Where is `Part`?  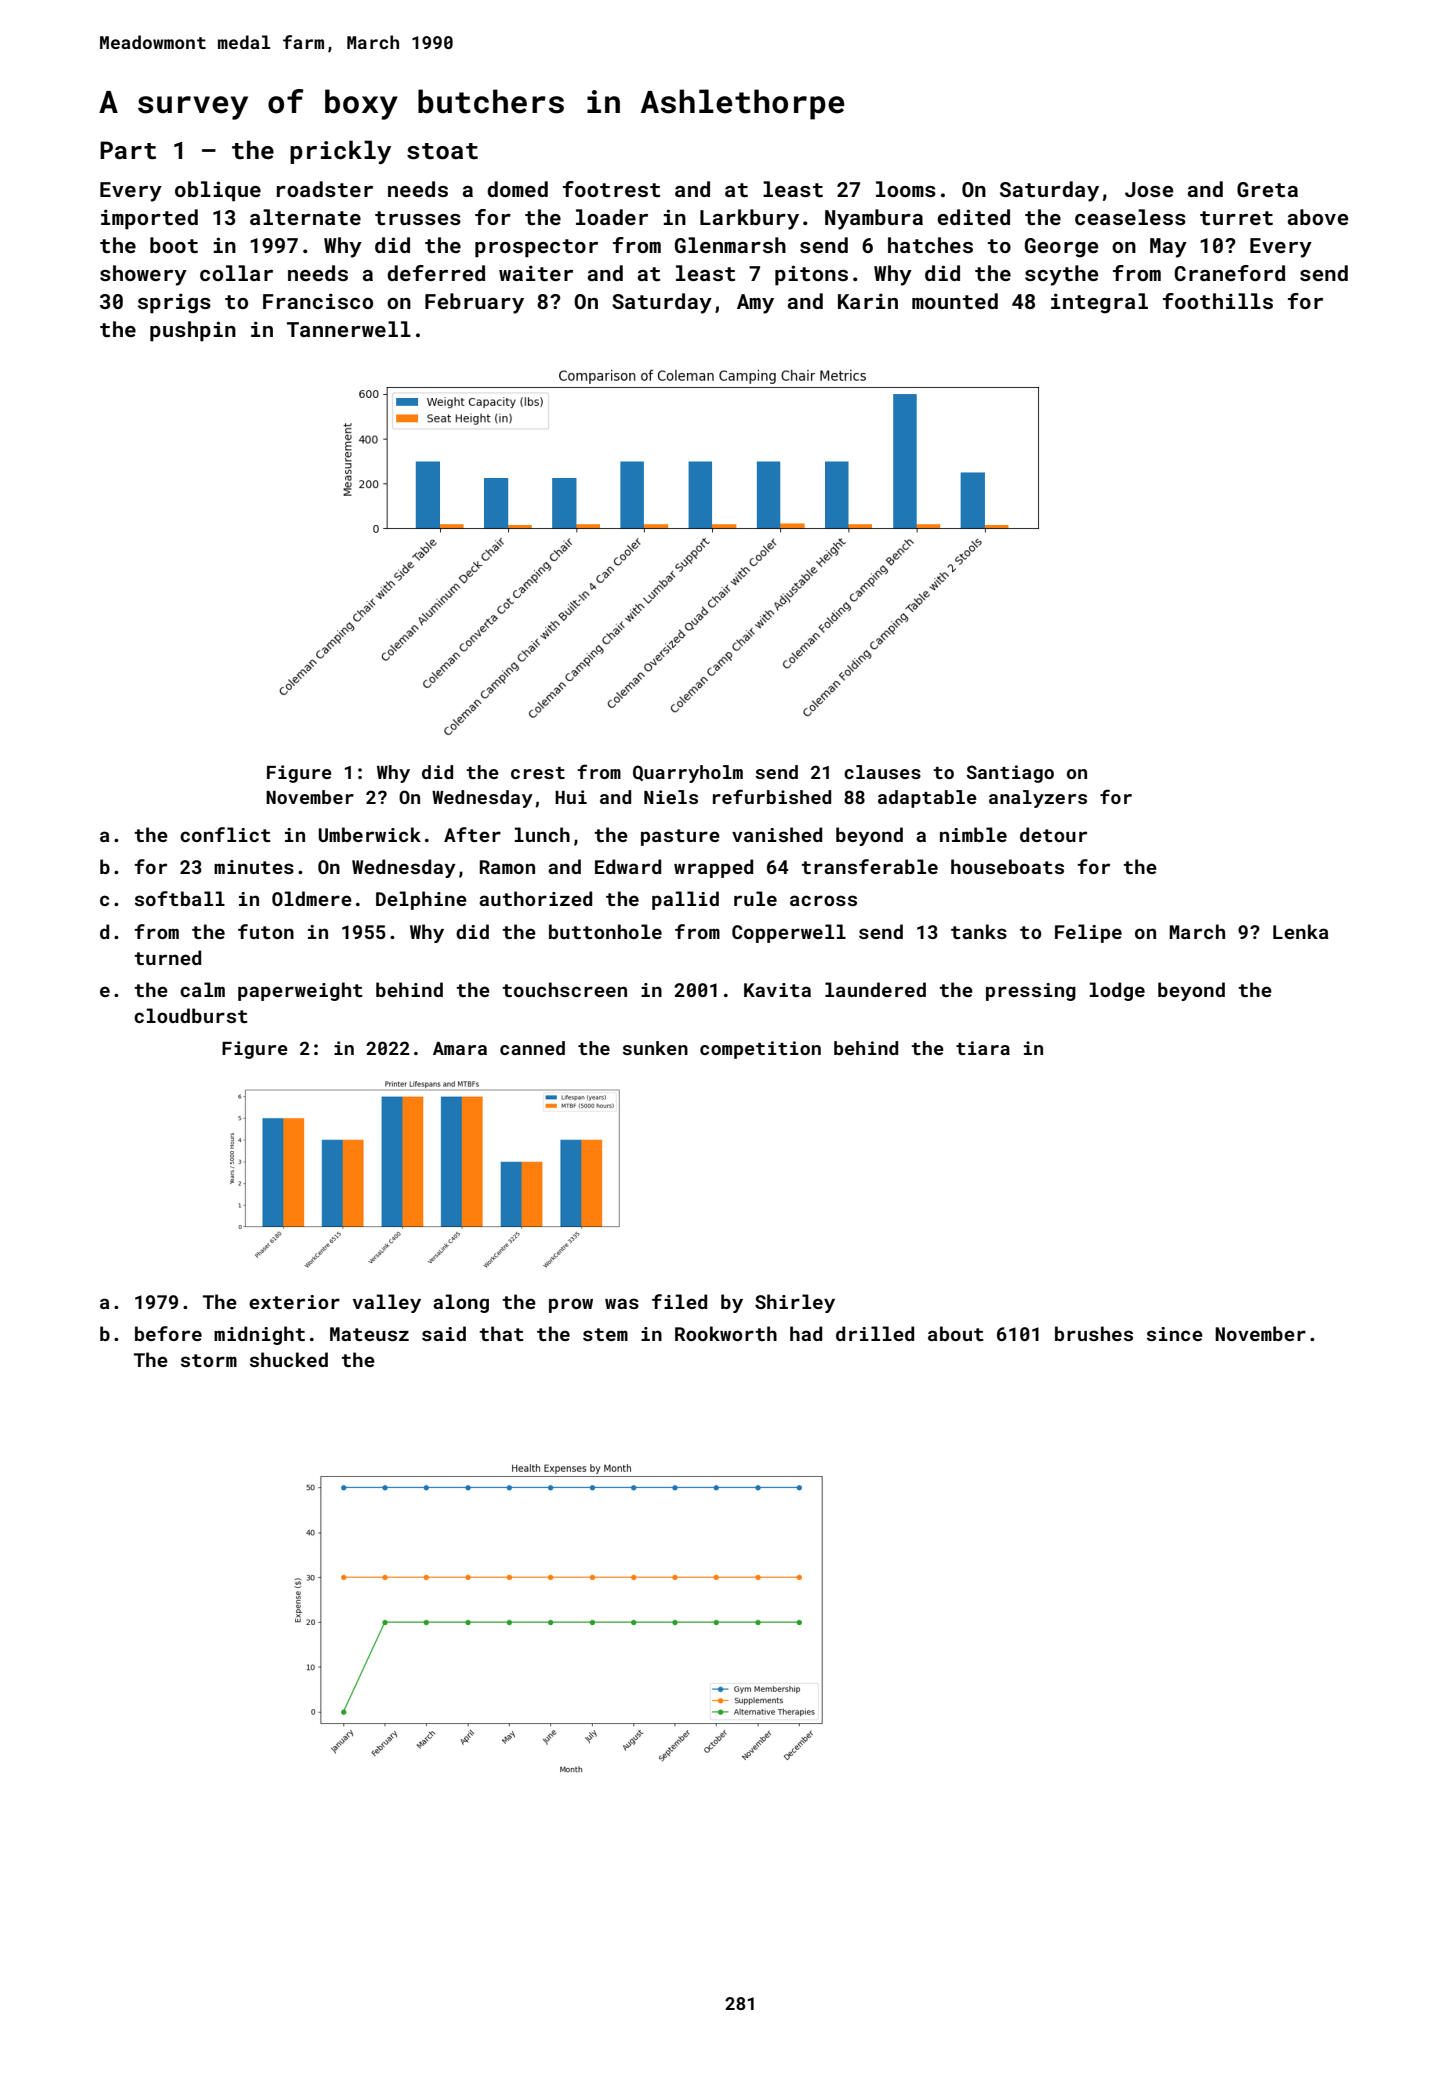 Part is located at coordinates (128, 150).
